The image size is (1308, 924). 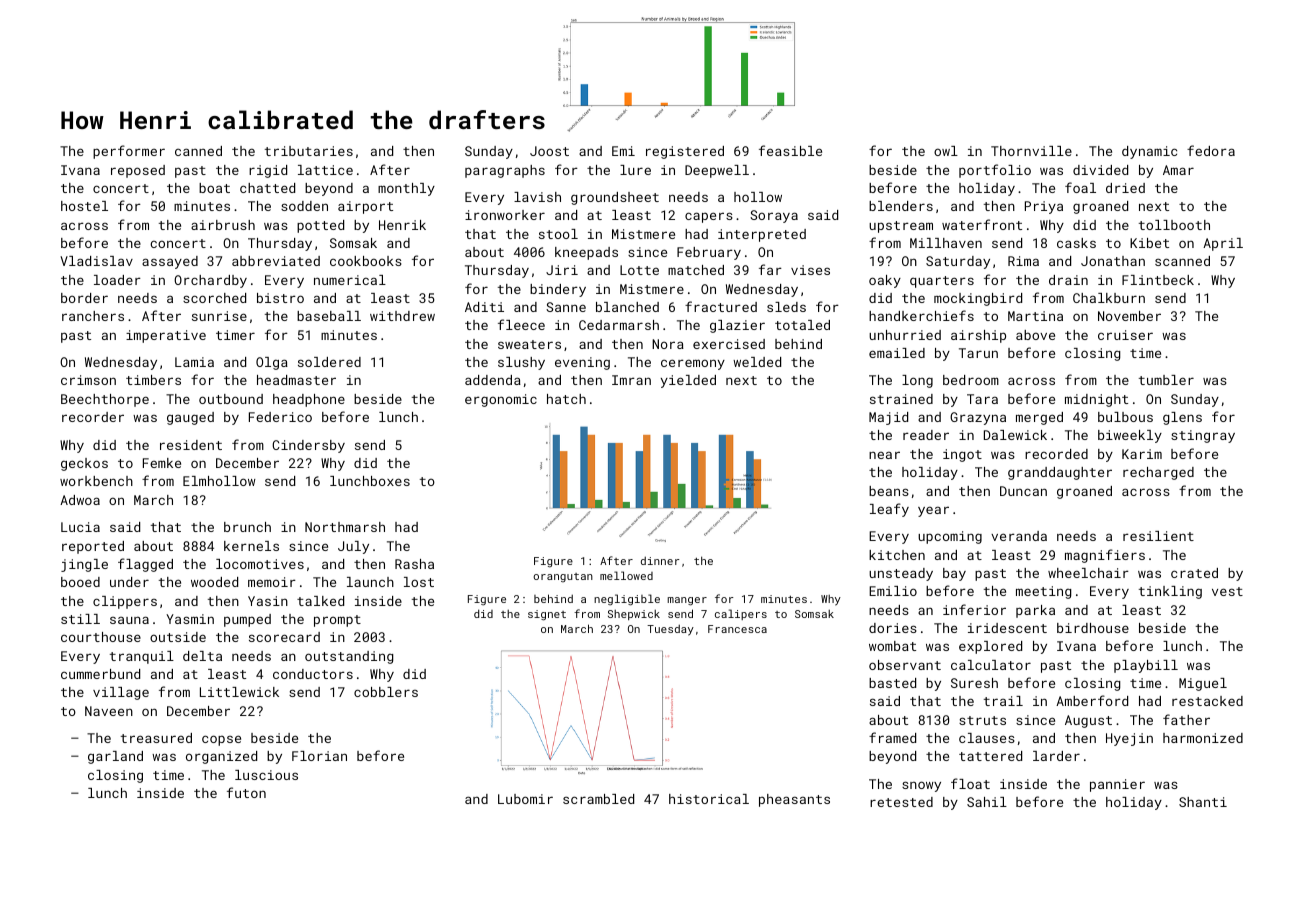 I want to click on Shepwick, so click(x=634, y=615).
